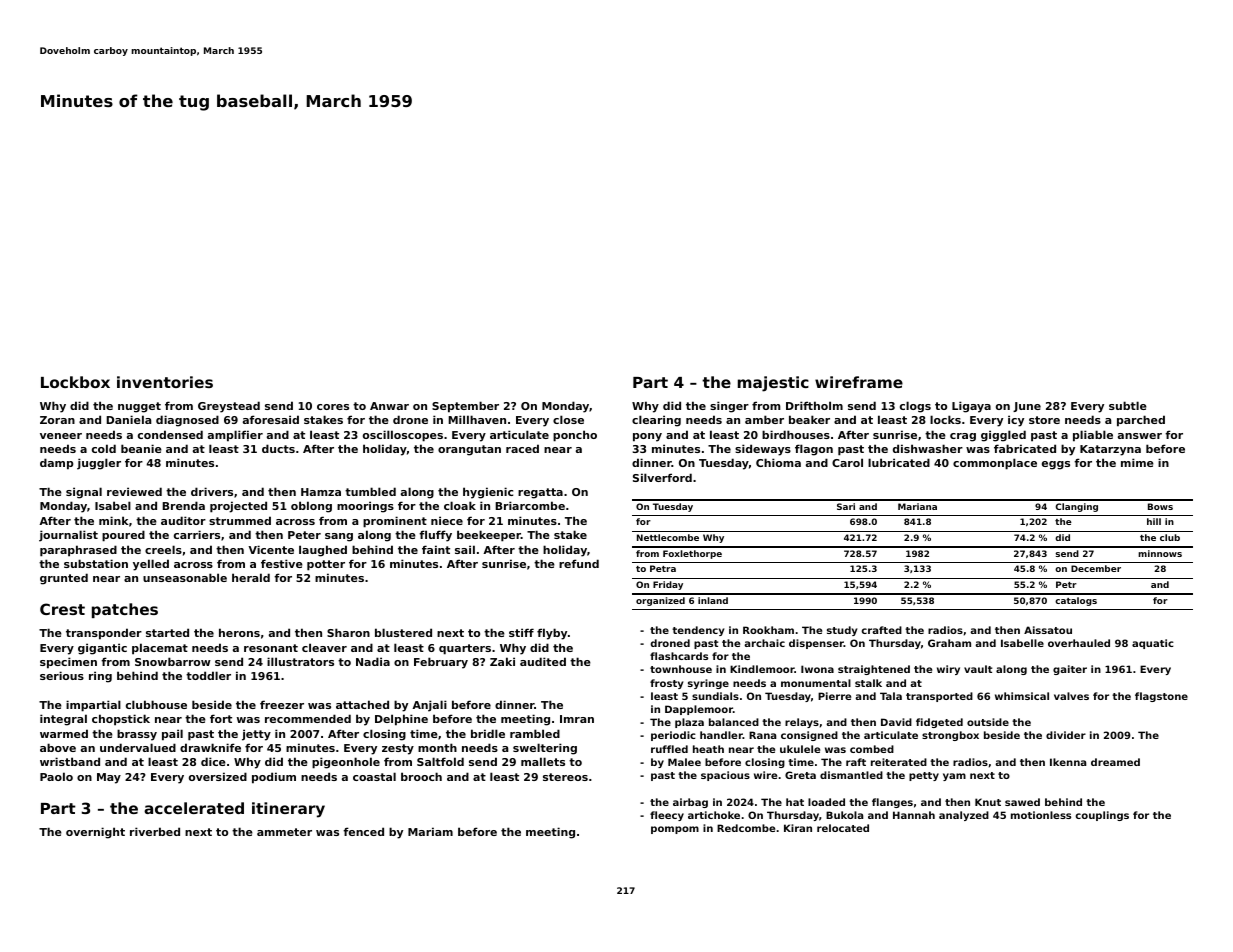 The width and height of the document is (1233, 952). What do you see at coordinates (288, 810) in the document?
I see `itinerary` at bounding box center [288, 810].
